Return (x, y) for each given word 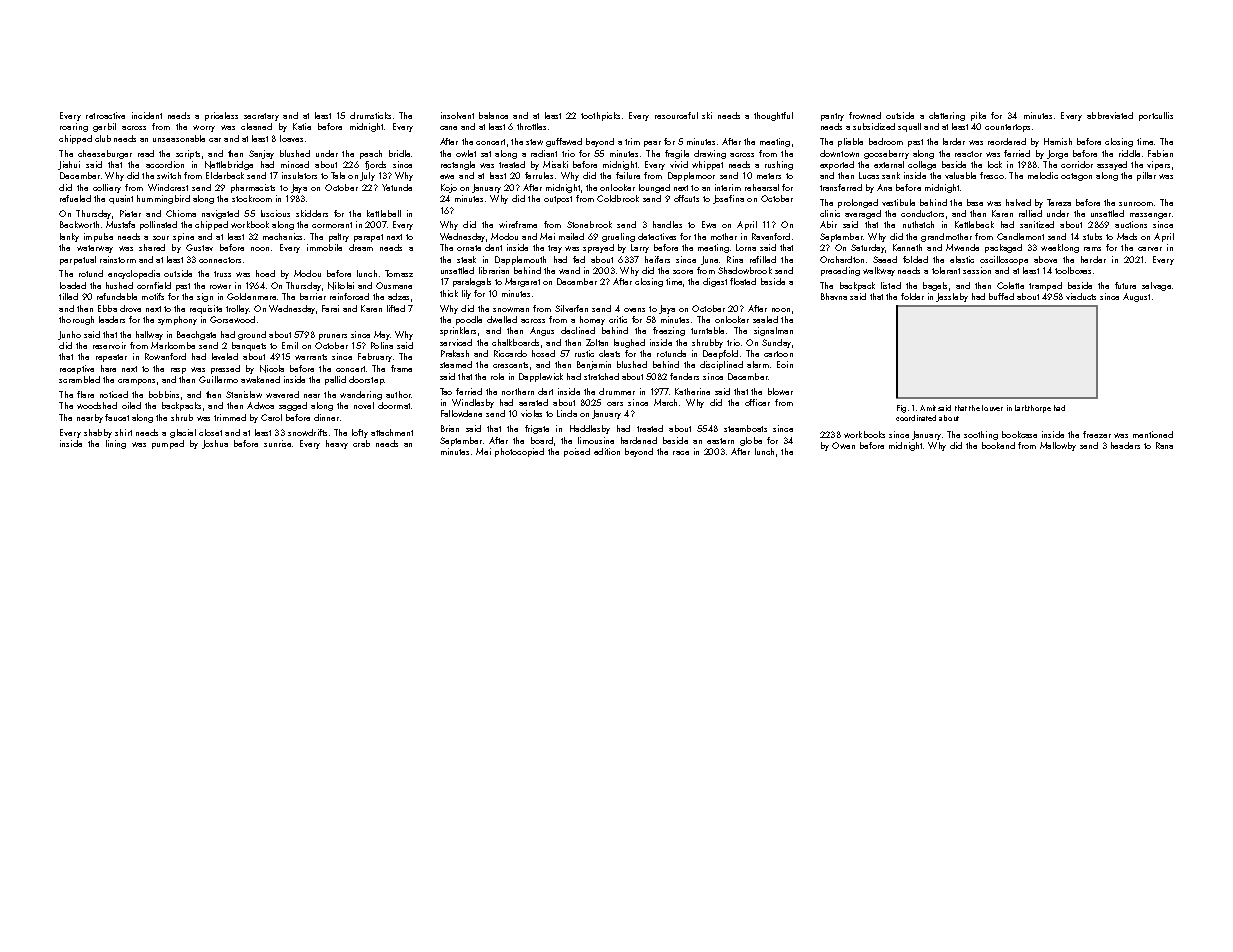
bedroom (886, 141)
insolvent (457, 115)
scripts (188, 154)
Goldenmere (251, 296)
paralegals (472, 282)
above (1045, 259)
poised (577, 452)
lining (116, 444)
